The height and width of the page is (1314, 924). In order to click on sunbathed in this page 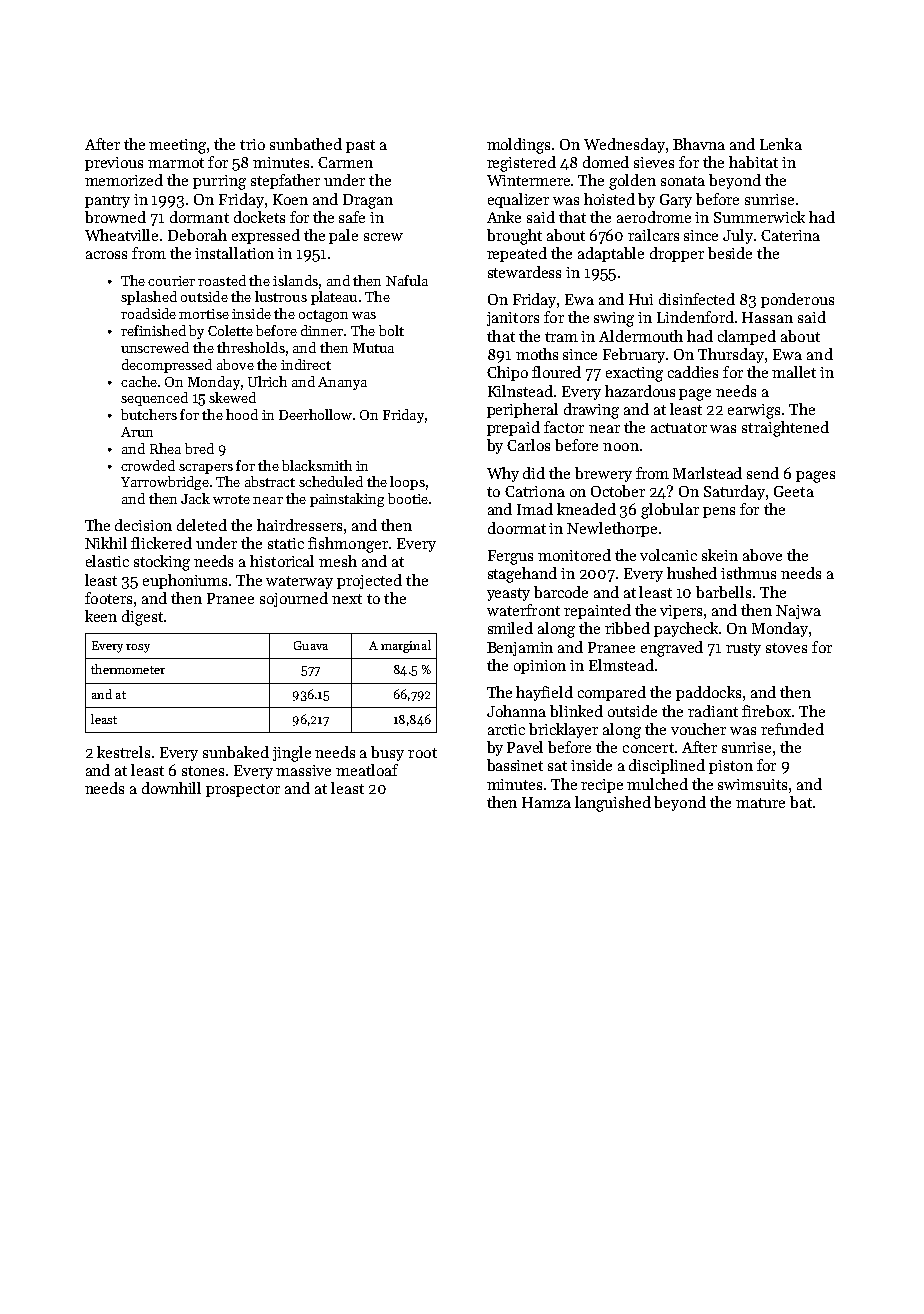, I will do `click(306, 144)`.
